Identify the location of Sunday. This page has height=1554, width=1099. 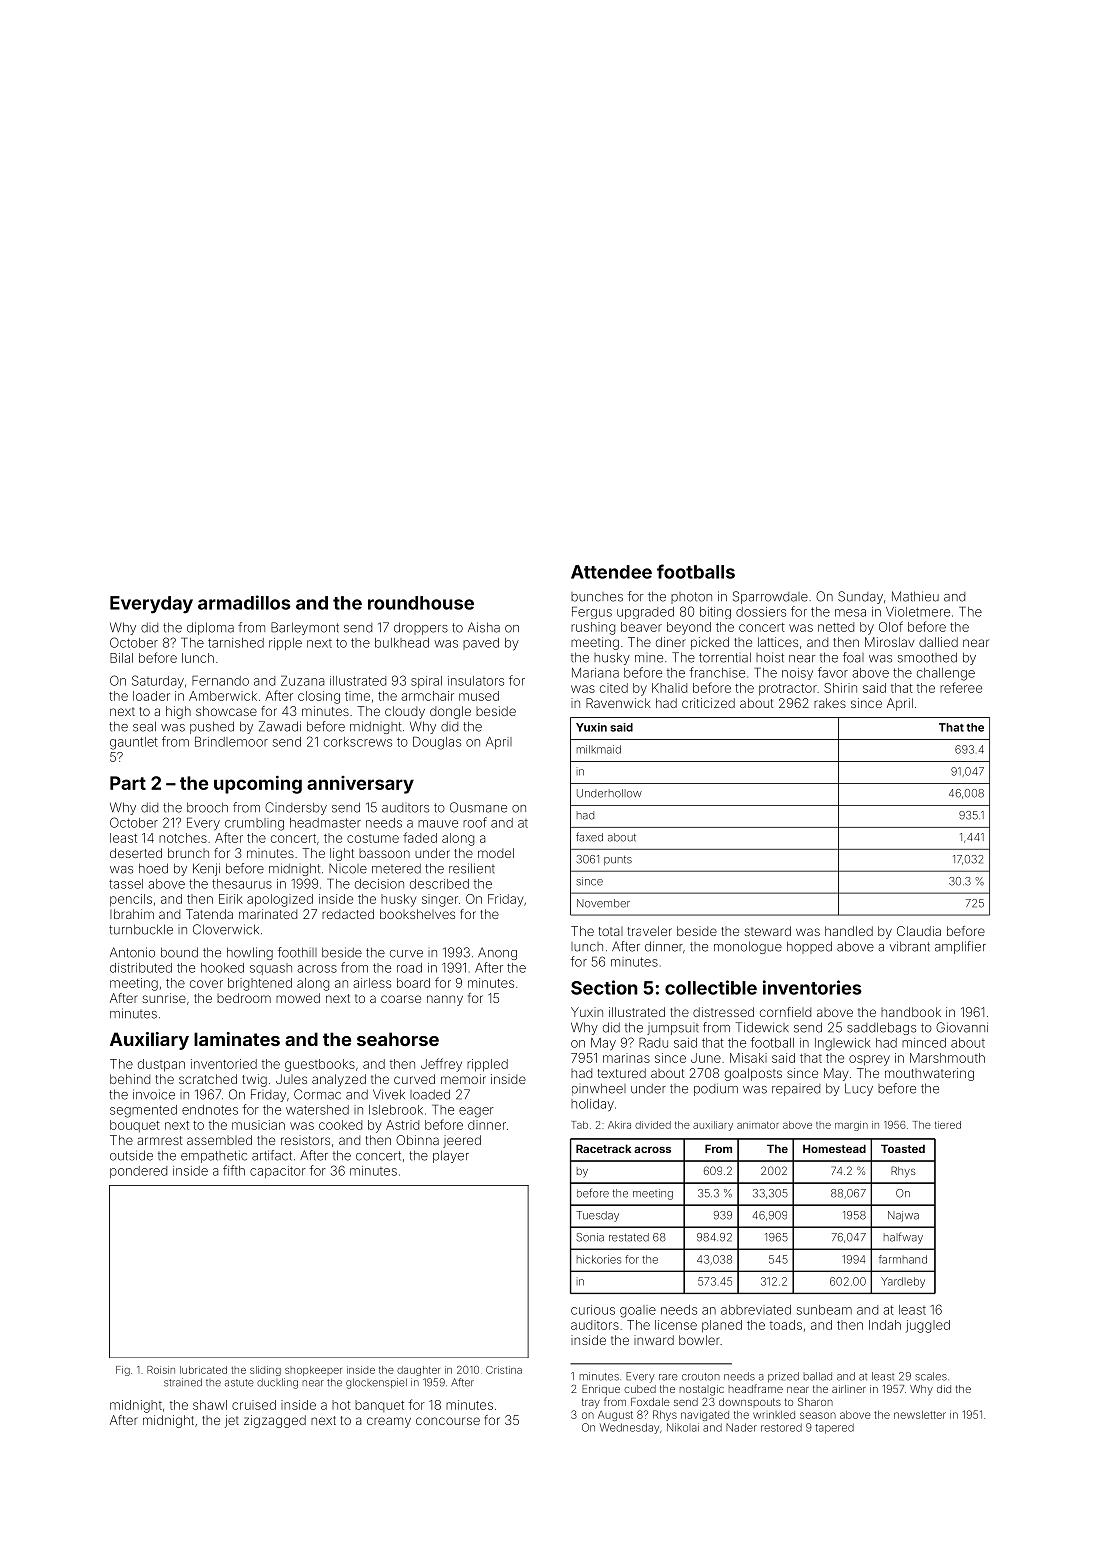
(860, 597).
